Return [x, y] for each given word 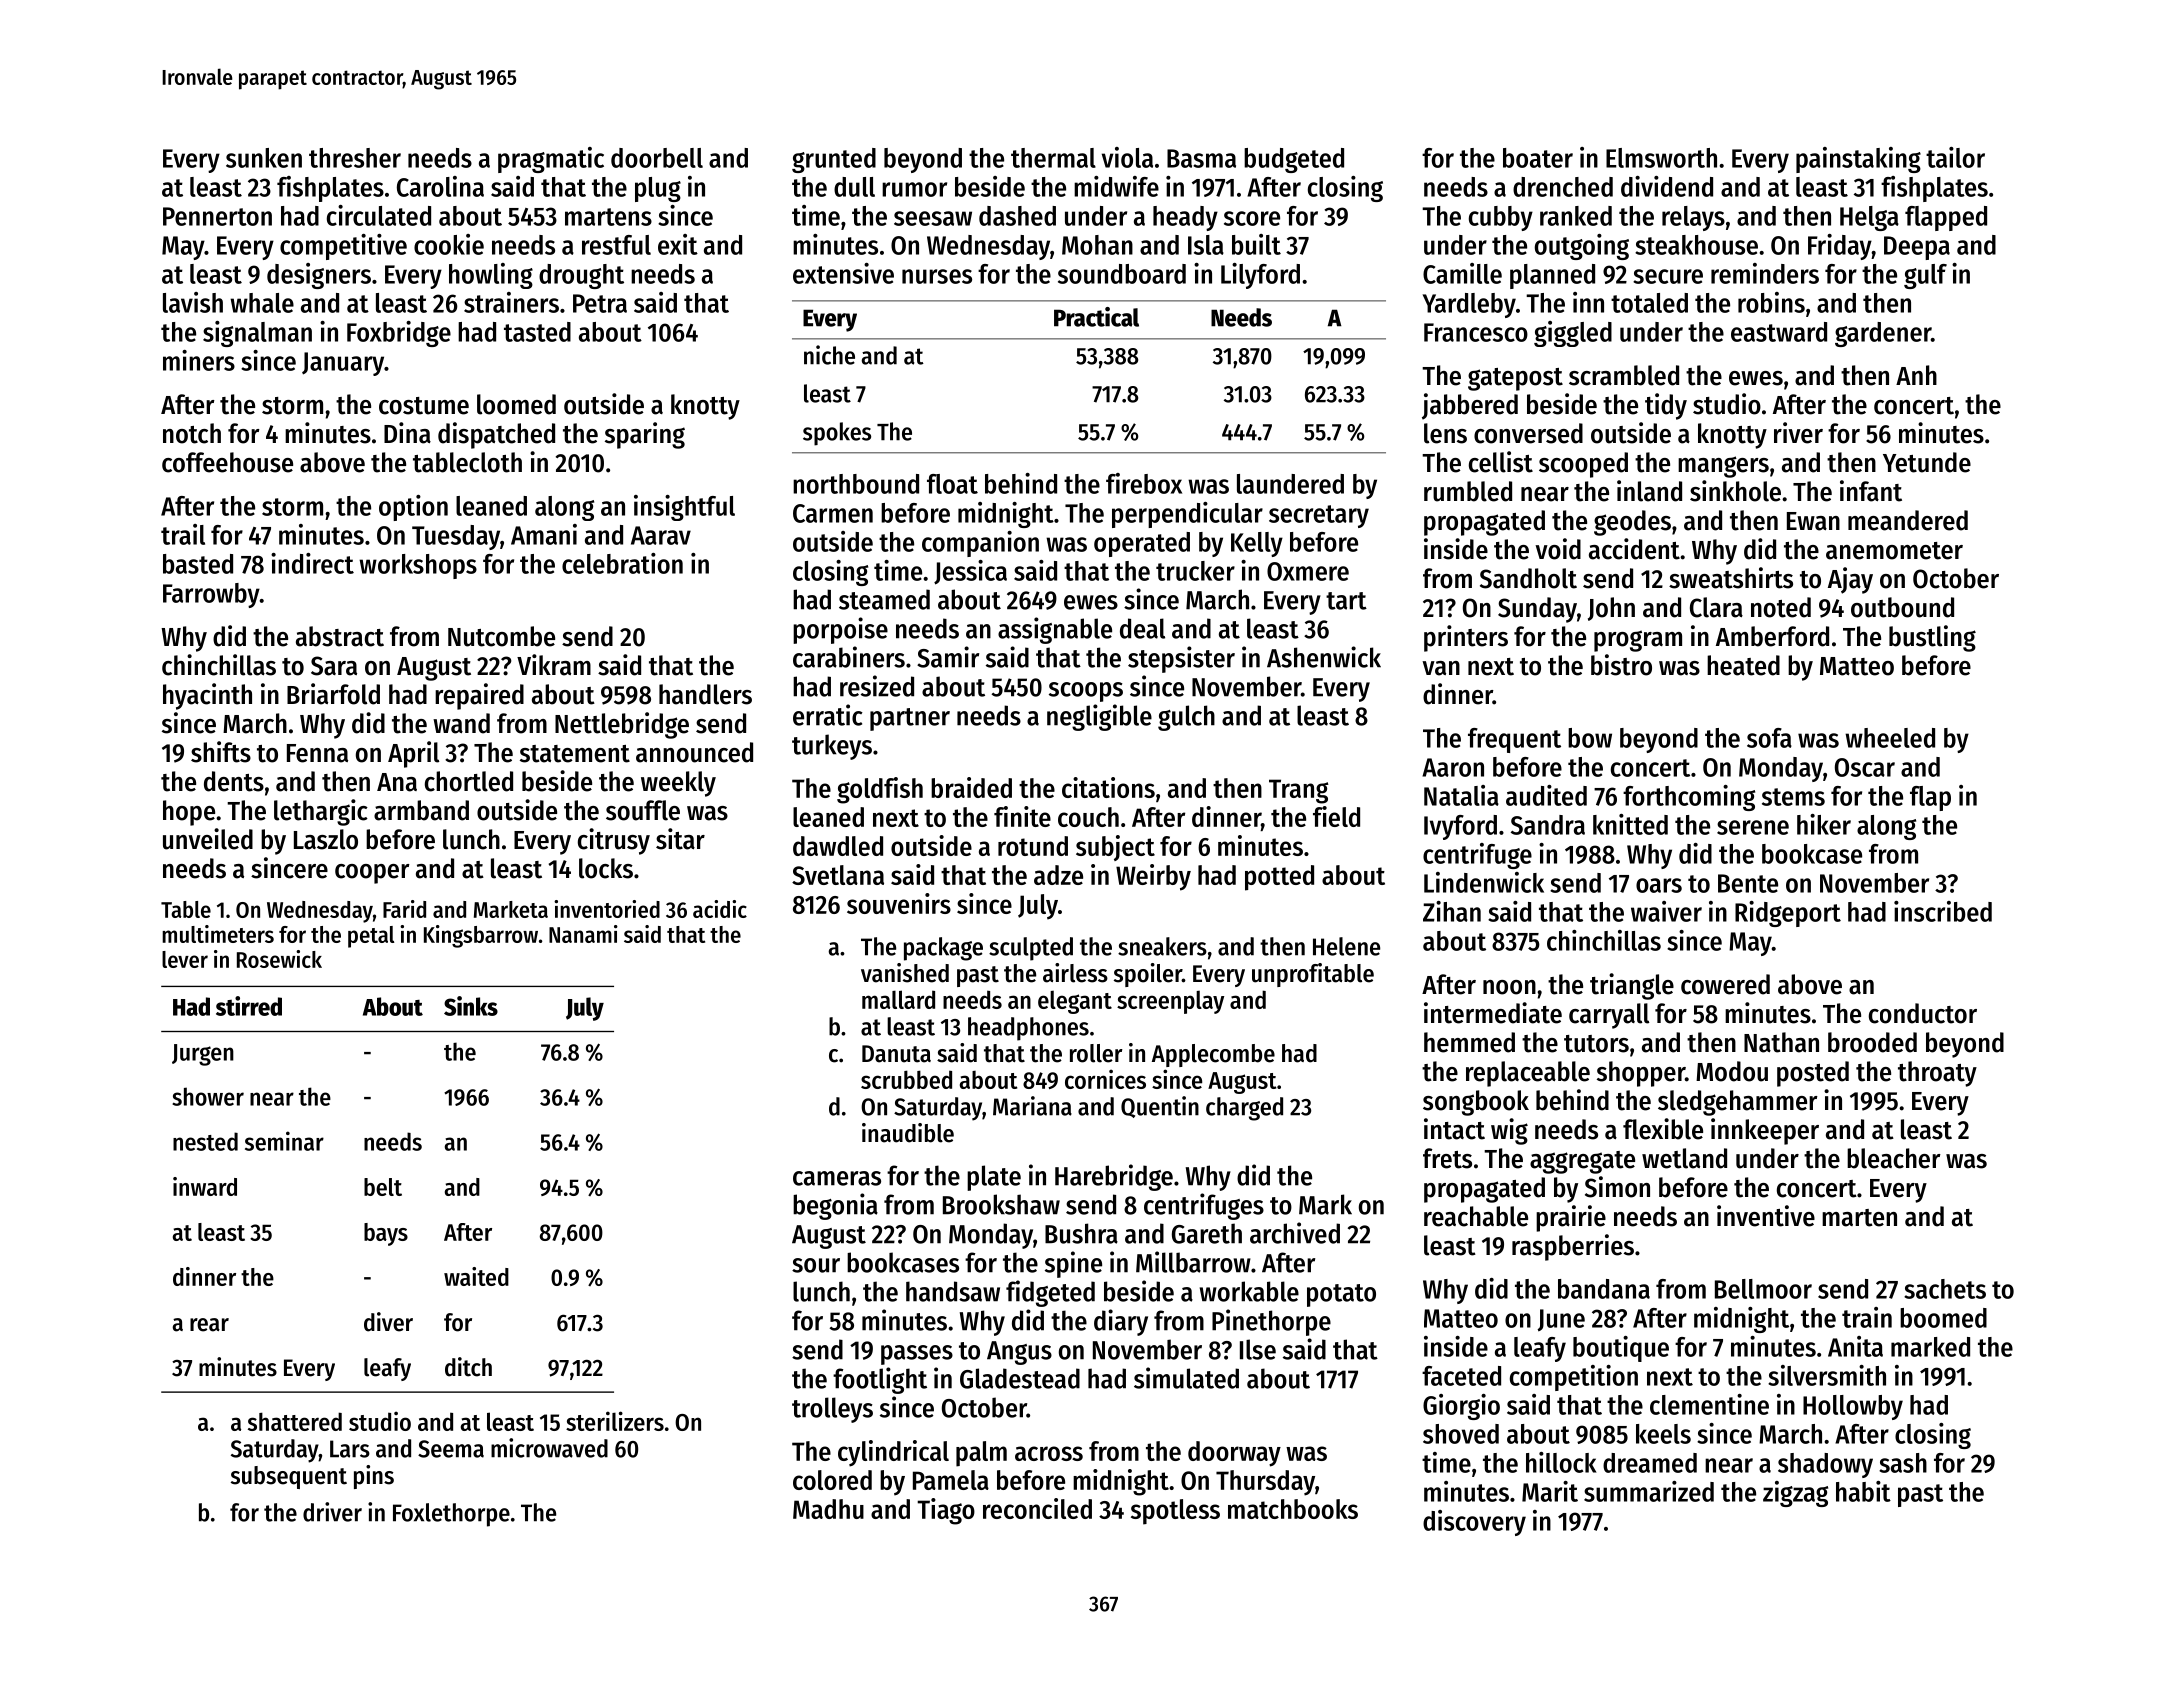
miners [199, 360]
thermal [1053, 158]
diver [388, 1322]
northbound [856, 484]
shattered [295, 1421]
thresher [355, 158]
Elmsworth [1661, 158]
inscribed [1943, 911]
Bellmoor [1763, 1289]
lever [185, 959]
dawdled [838, 846]
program [1638, 641]
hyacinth [207, 696]
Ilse [1258, 1349]
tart [1346, 601]
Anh [1916, 375]
